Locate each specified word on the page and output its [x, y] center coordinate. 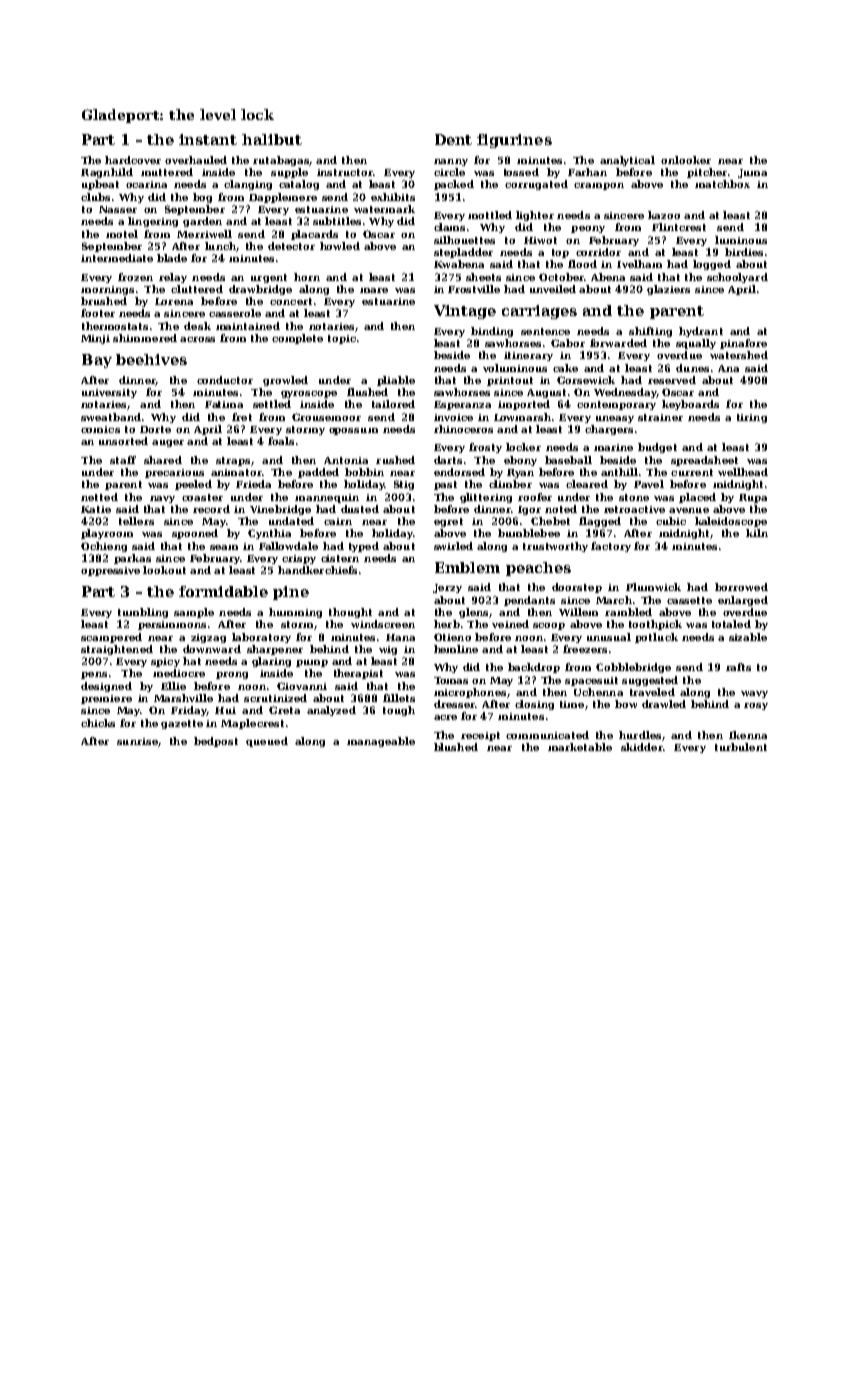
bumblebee [529, 533]
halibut [272, 139]
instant [208, 139]
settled [272, 404]
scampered [111, 638]
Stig [404, 485]
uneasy [615, 419]
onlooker [686, 160]
